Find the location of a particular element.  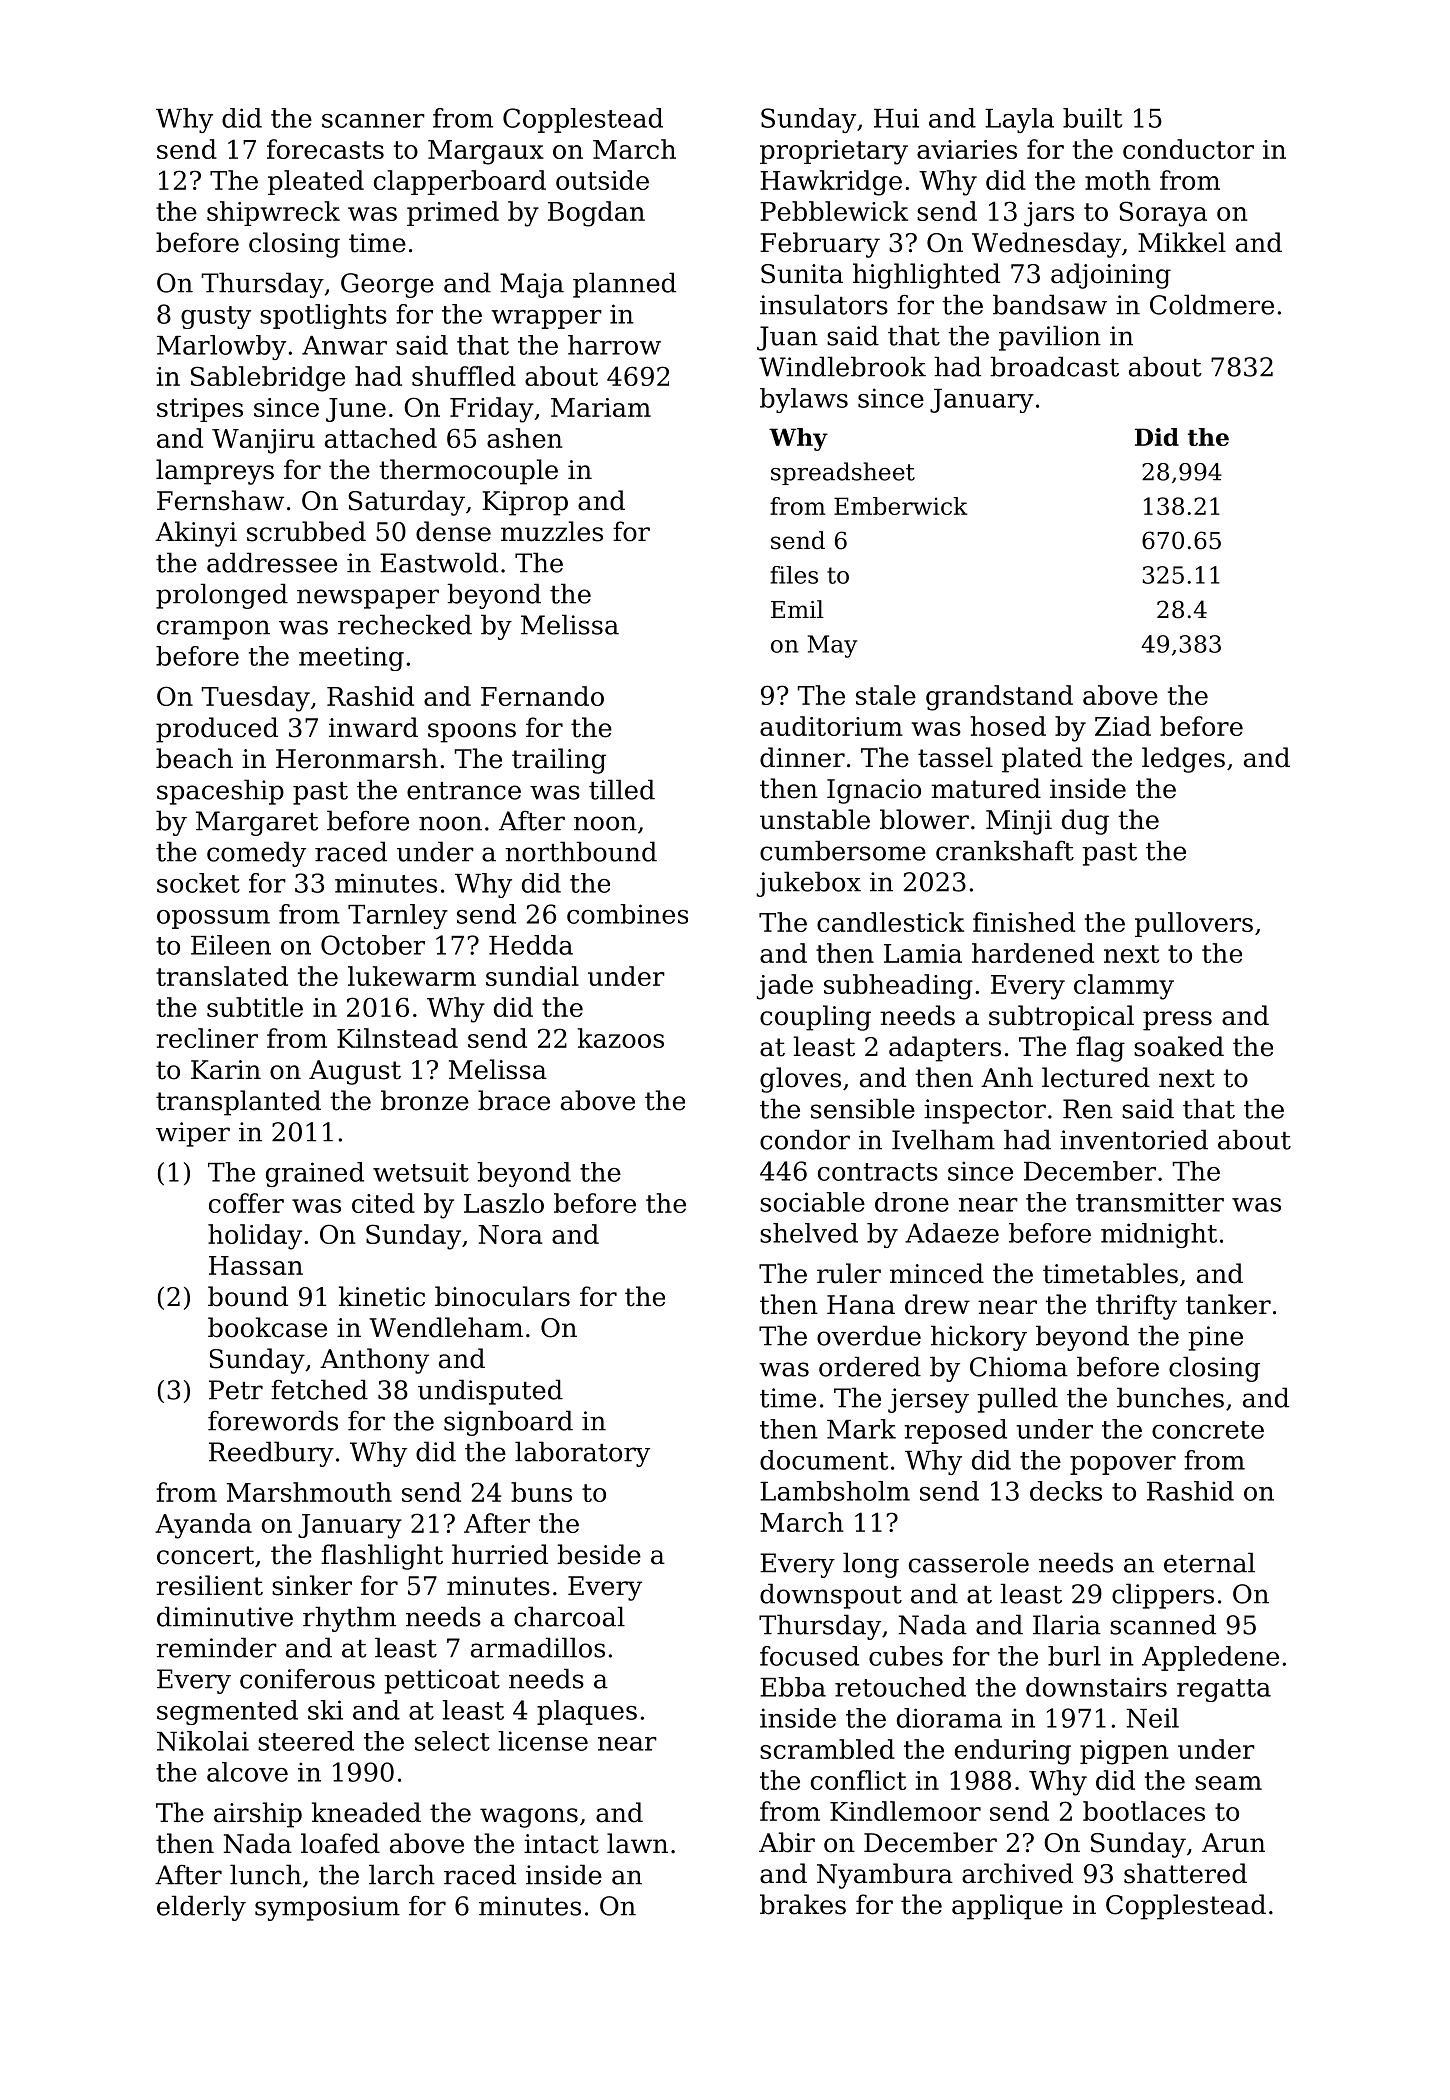

shattered is located at coordinates (1185, 1873).
